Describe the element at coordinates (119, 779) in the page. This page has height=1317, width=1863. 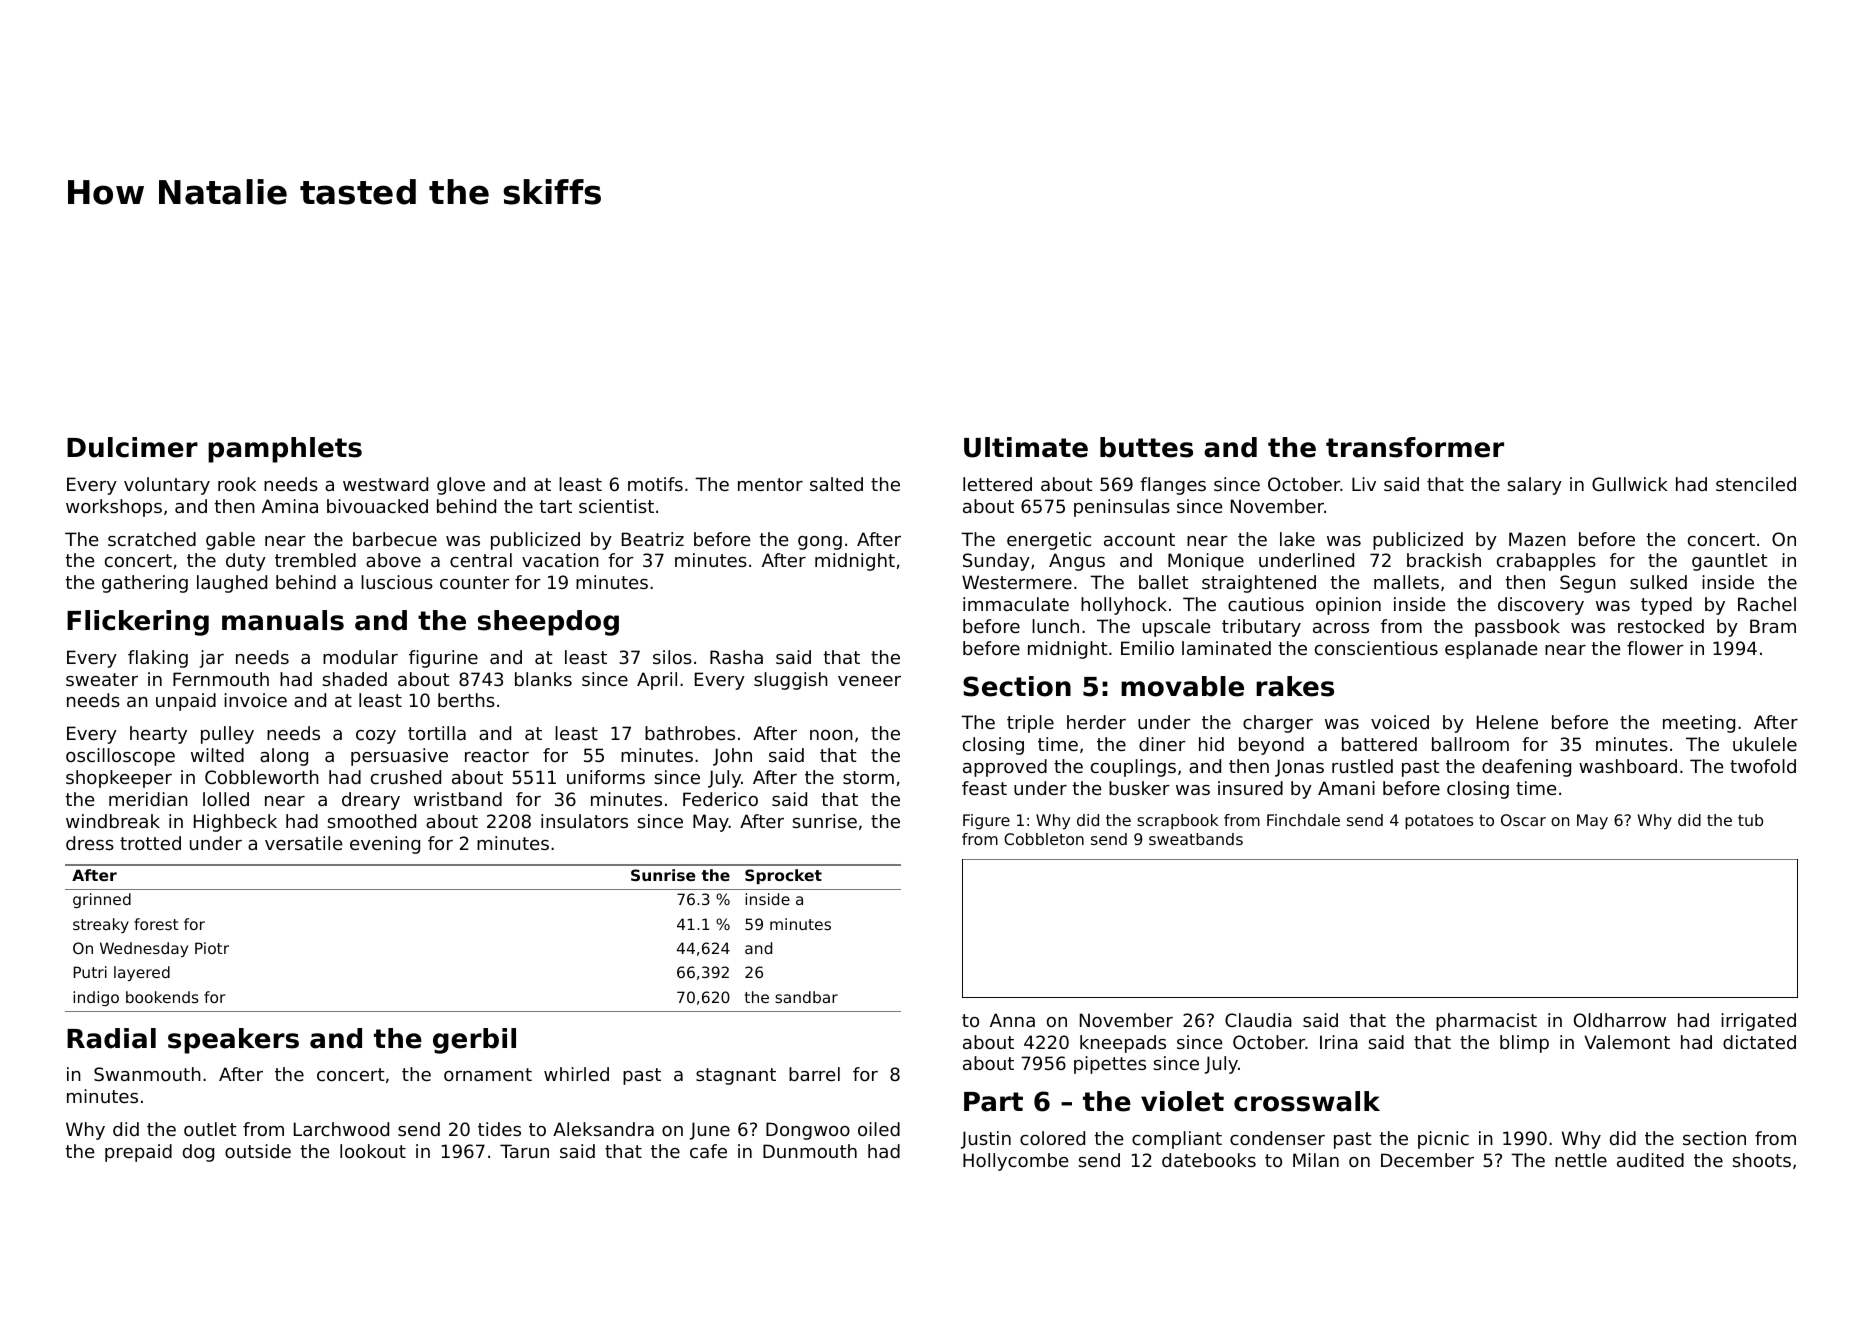
I see `shopkeeper` at that location.
